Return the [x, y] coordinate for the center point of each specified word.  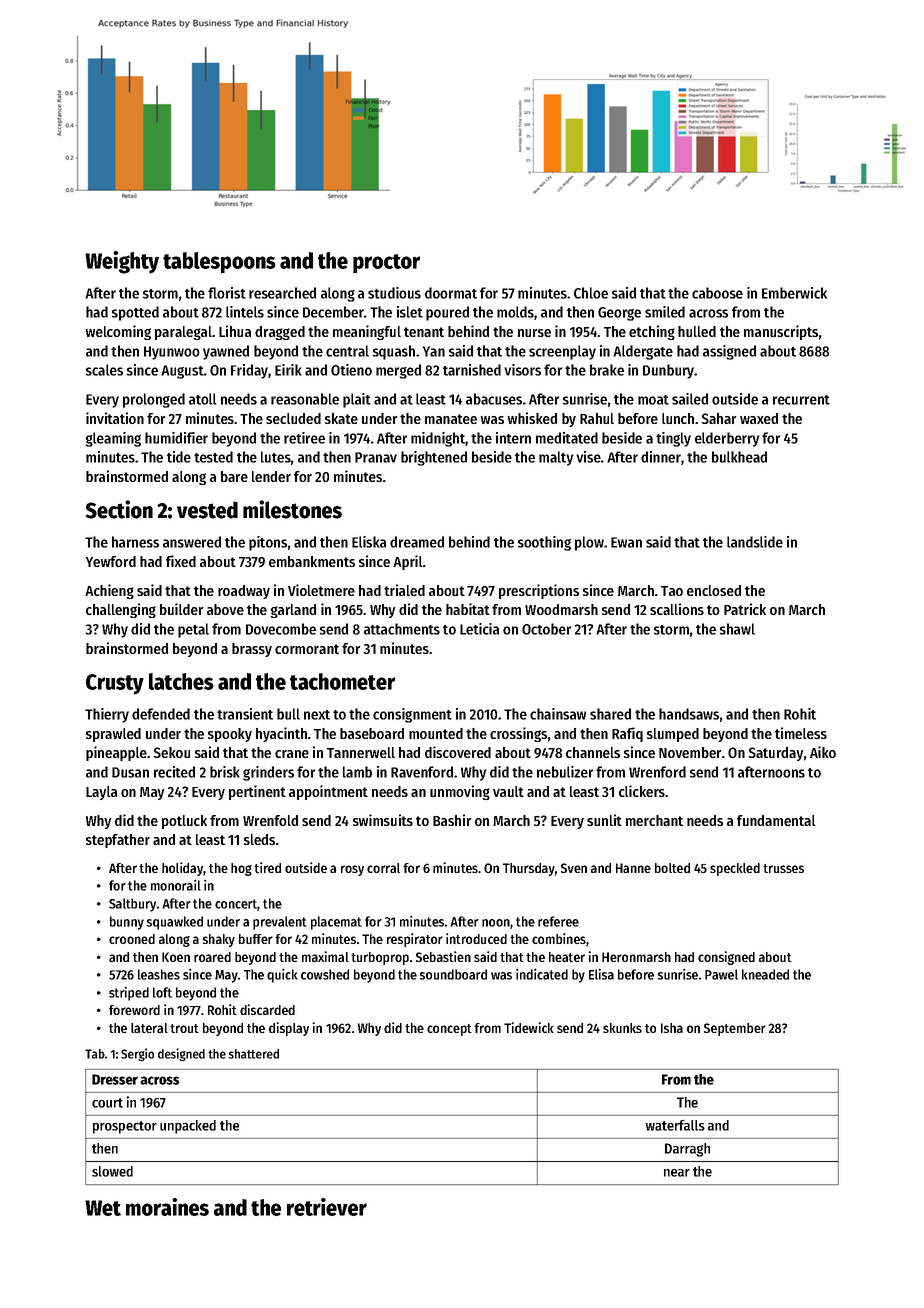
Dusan [130, 772]
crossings [518, 734]
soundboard [453, 974]
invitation [115, 418]
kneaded [765, 974]
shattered [253, 1054]
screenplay [562, 352]
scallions [677, 609]
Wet [103, 1208]
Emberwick [794, 293]
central [347, 351]
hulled [697, 331]
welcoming [118, 332]
